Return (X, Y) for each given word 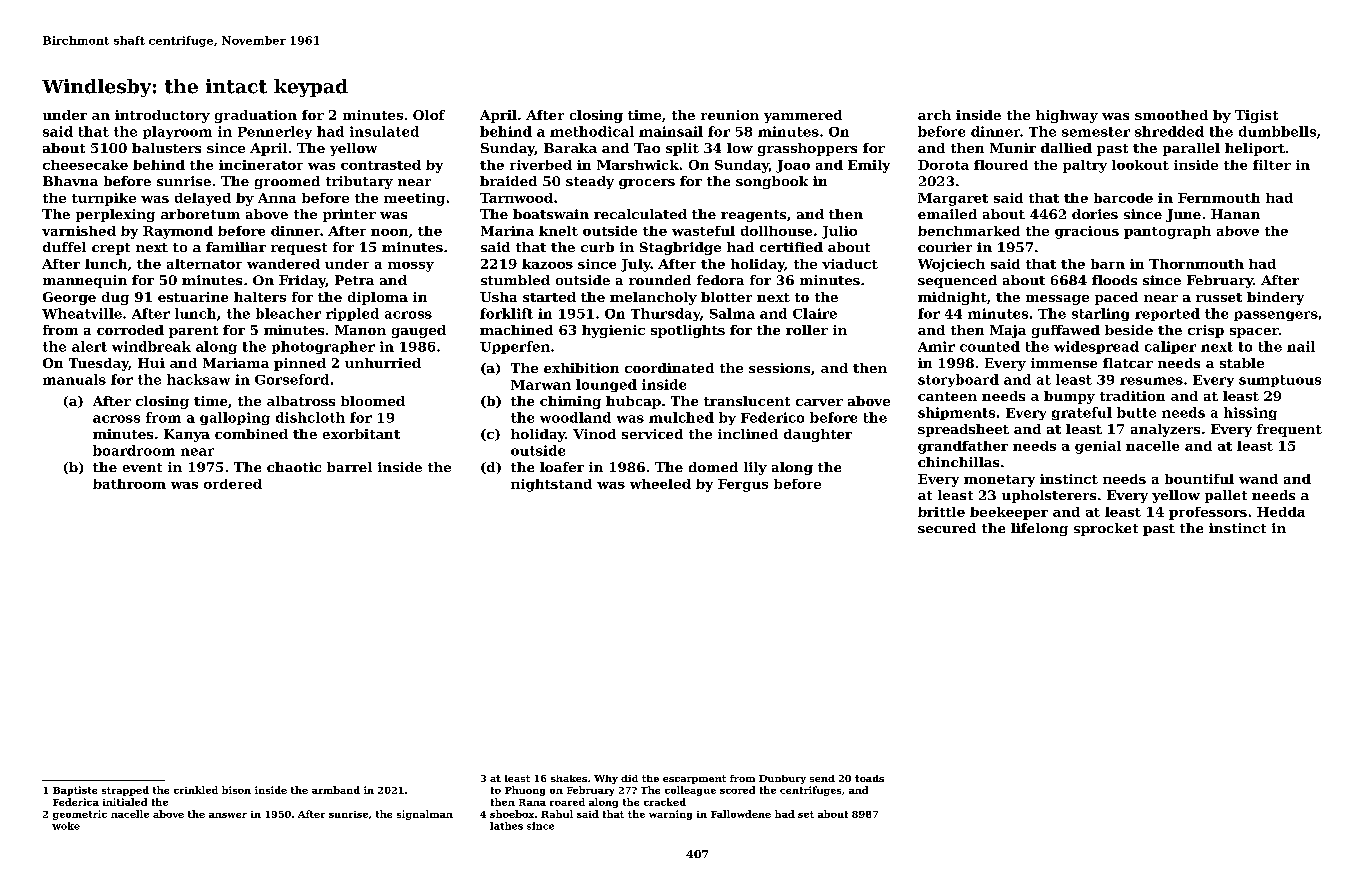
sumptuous (1280, 381)
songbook (772, 182)
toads (869, 778)
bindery (1275, 298)
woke (66, 826)
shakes (569, 778)
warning (670, 815)
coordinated (669, 368)
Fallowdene (741, 814)
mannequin (85, 281)
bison (236, 790)
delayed (203, 199)
